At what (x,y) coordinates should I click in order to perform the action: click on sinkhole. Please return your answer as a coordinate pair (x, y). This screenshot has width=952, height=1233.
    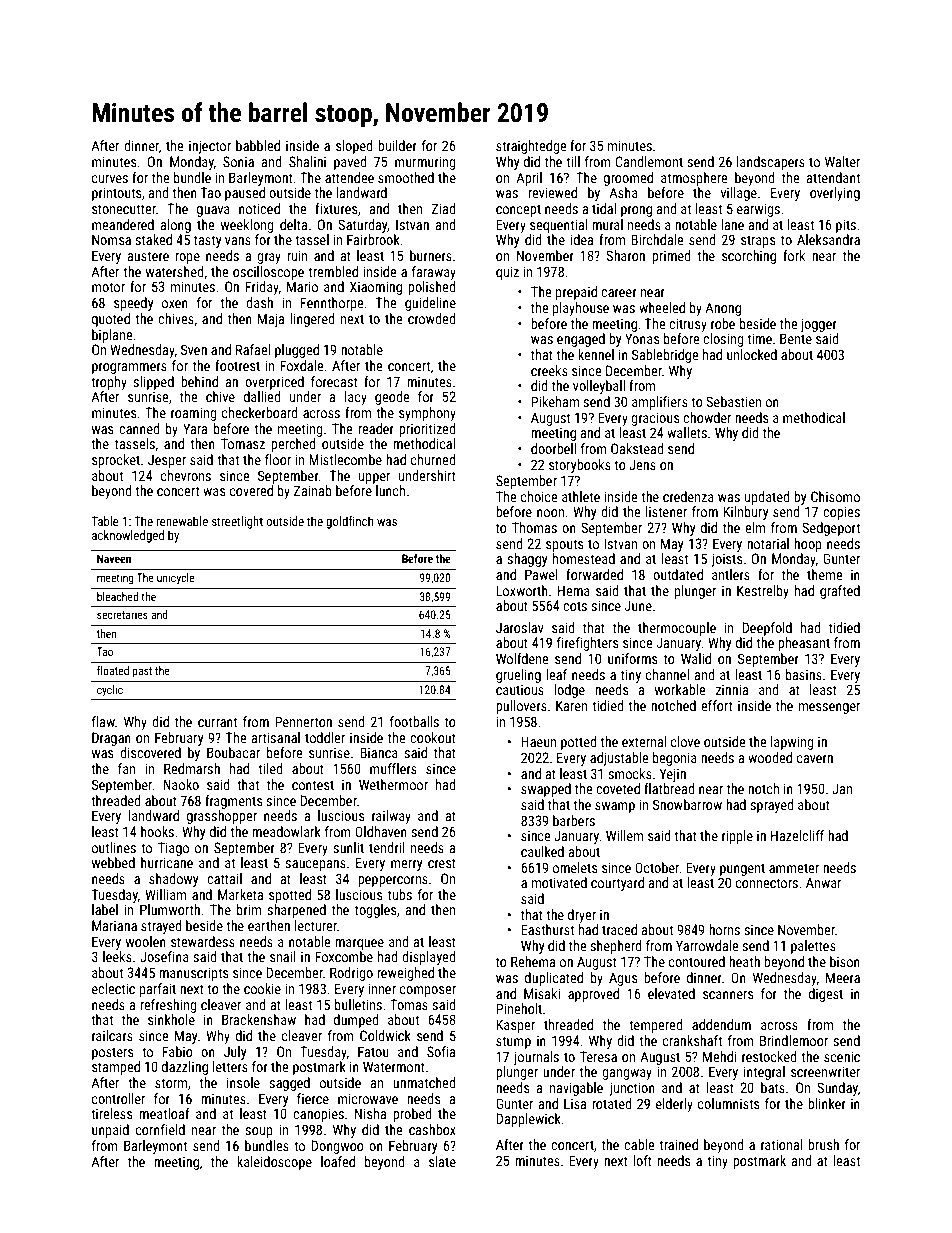
    Looking at the image, I should click on (171, 1019).
